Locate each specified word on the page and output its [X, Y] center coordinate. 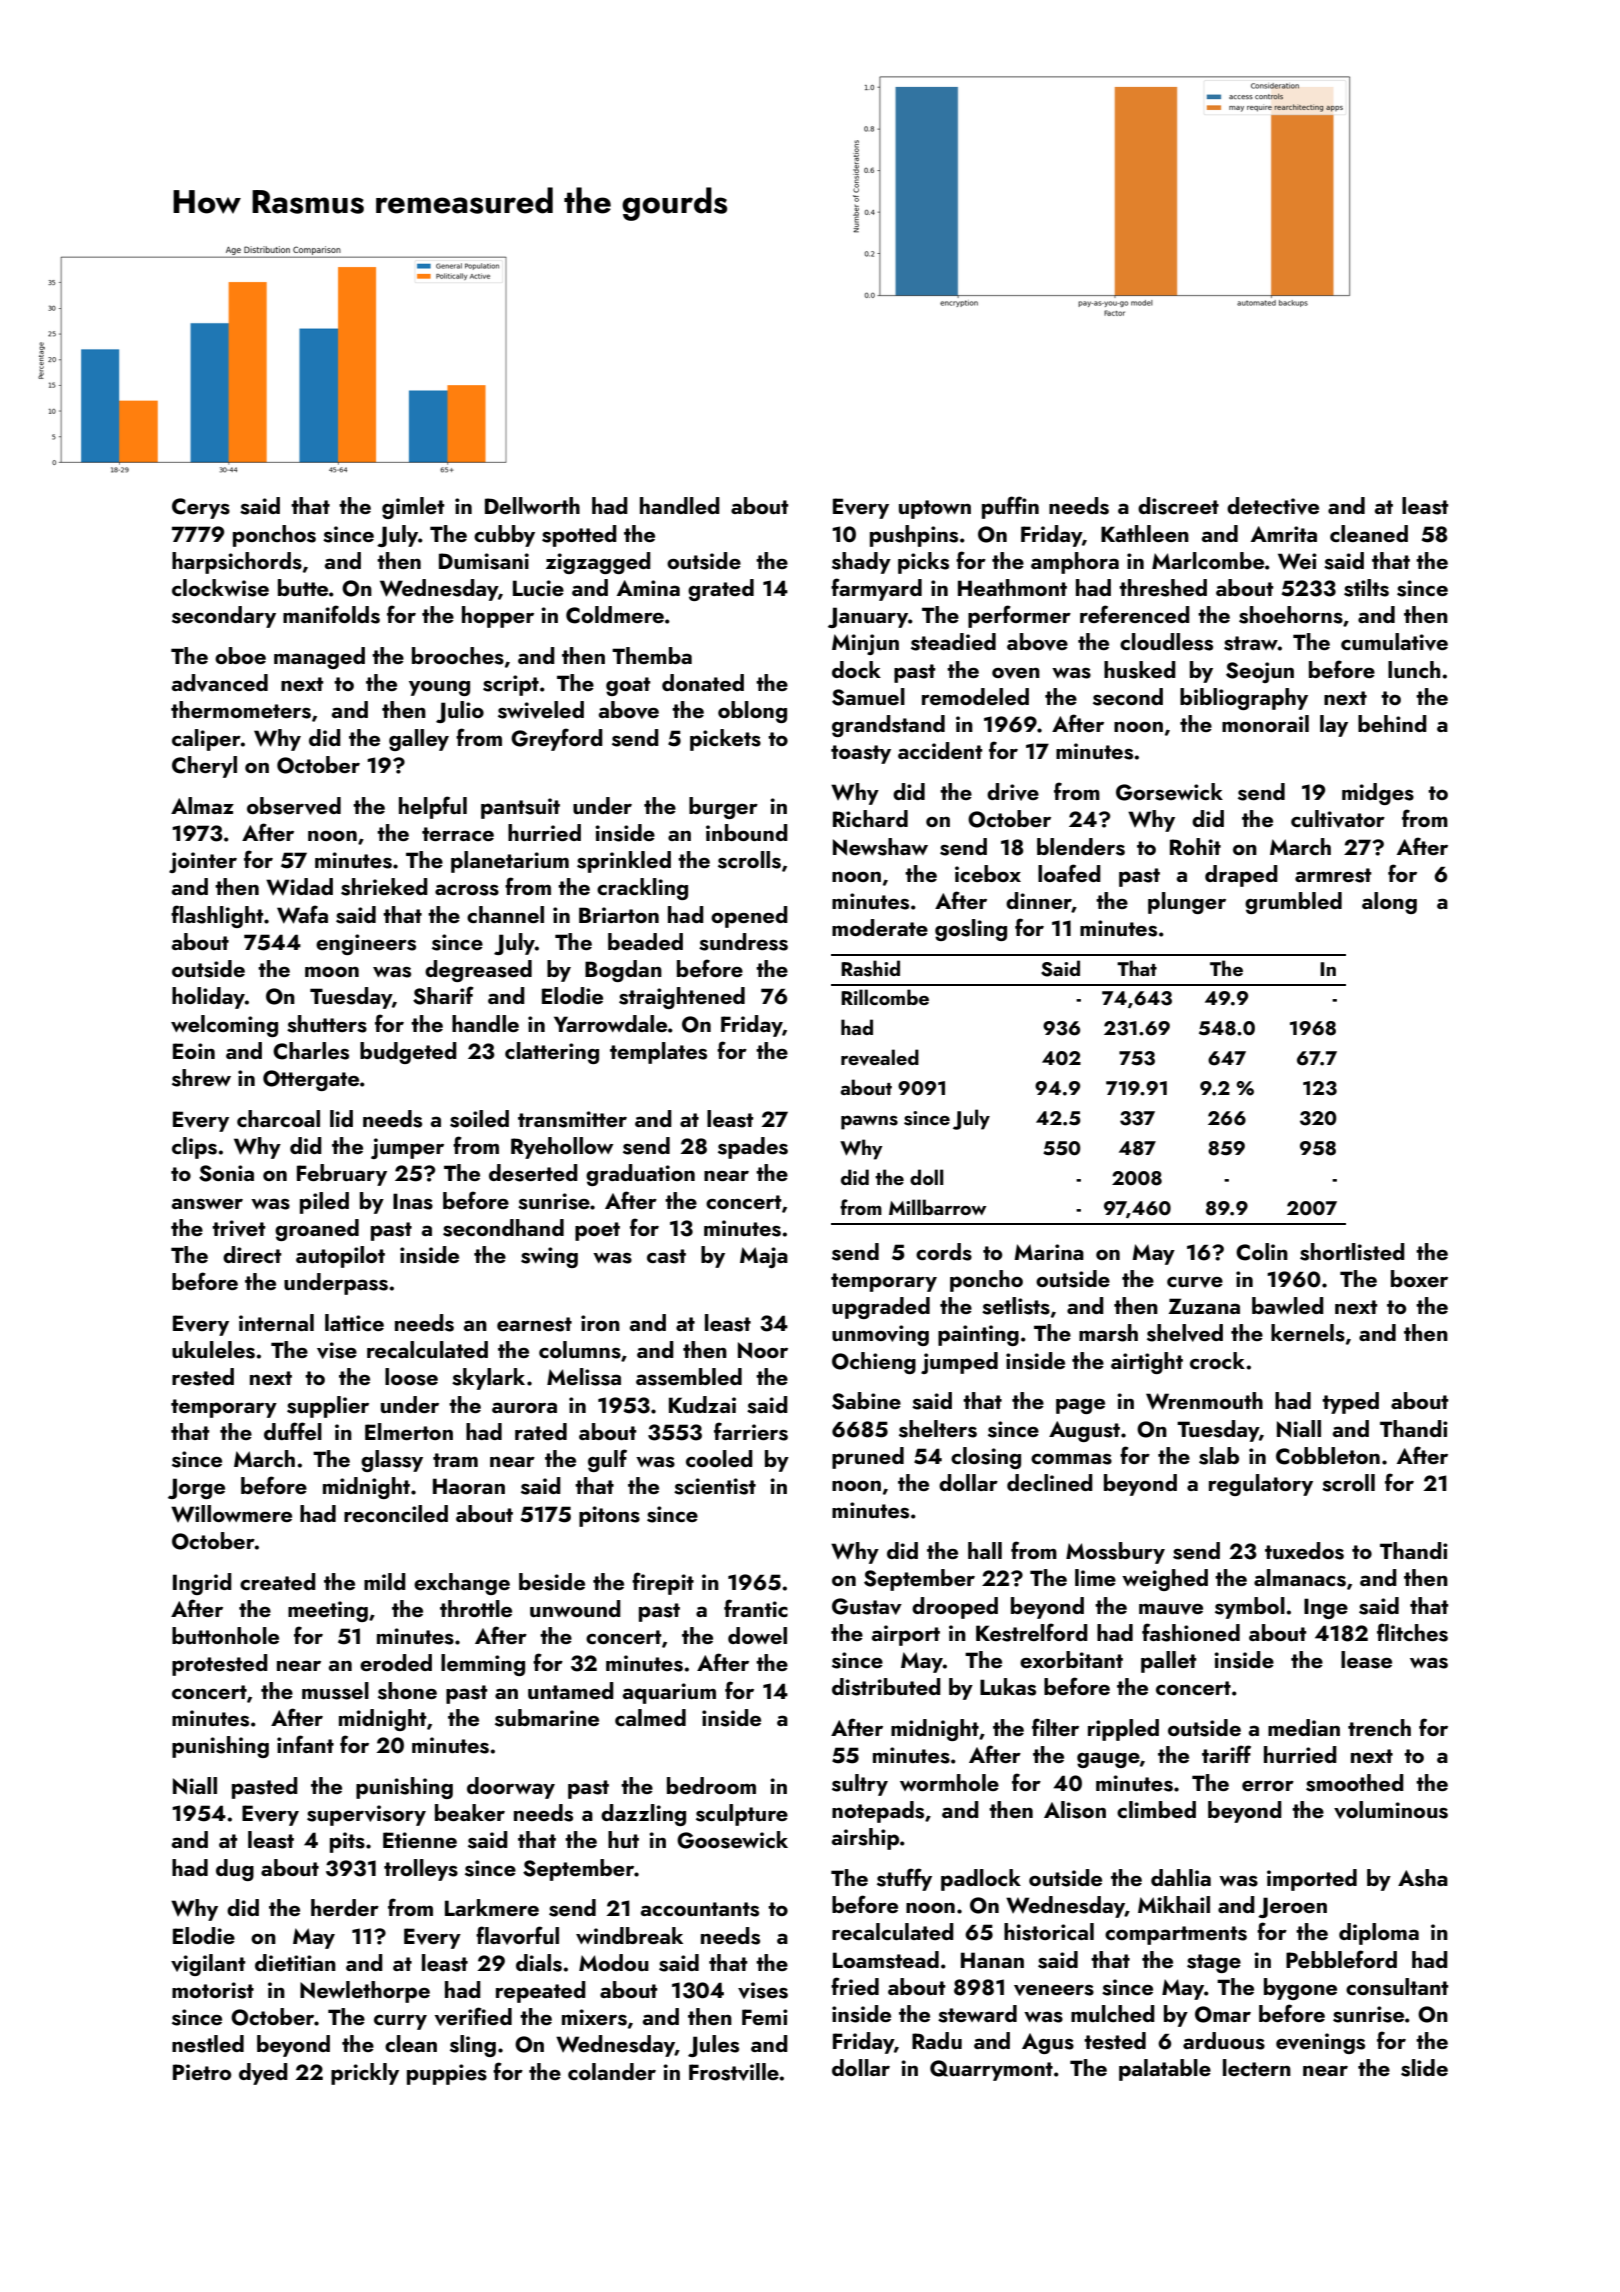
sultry [860, 1785]
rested [203, 1377]
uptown [935, 509]
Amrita [1284, 534]
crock [1217, 1360]
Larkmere [492, 1907]
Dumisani [484, 561]
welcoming [224, 1026]
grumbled [1293, 903]
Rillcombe [885, 997]
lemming [483, 1665]
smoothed [1355, 1783]
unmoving [880, 1335]
